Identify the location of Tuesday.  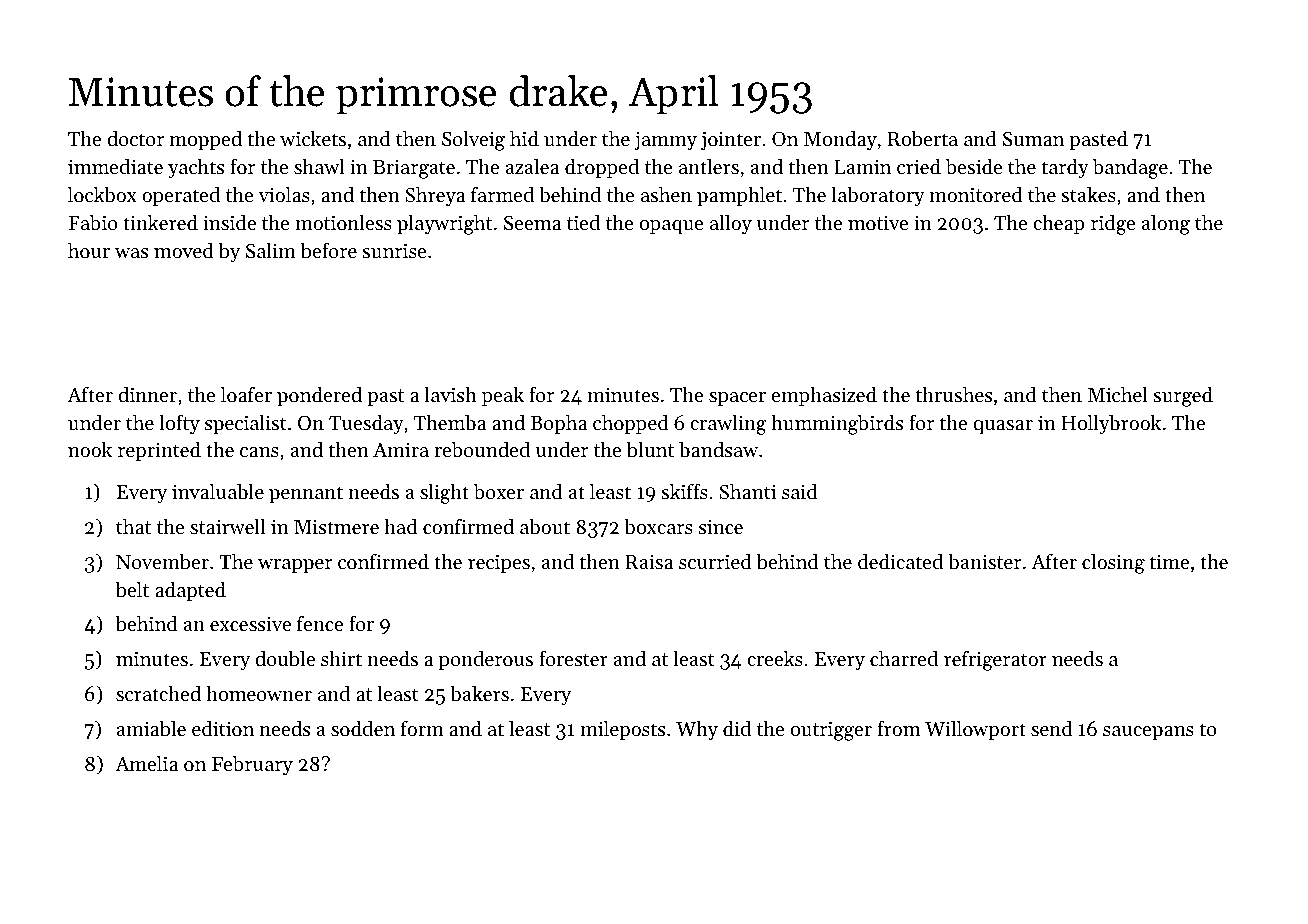
(366, 424).
